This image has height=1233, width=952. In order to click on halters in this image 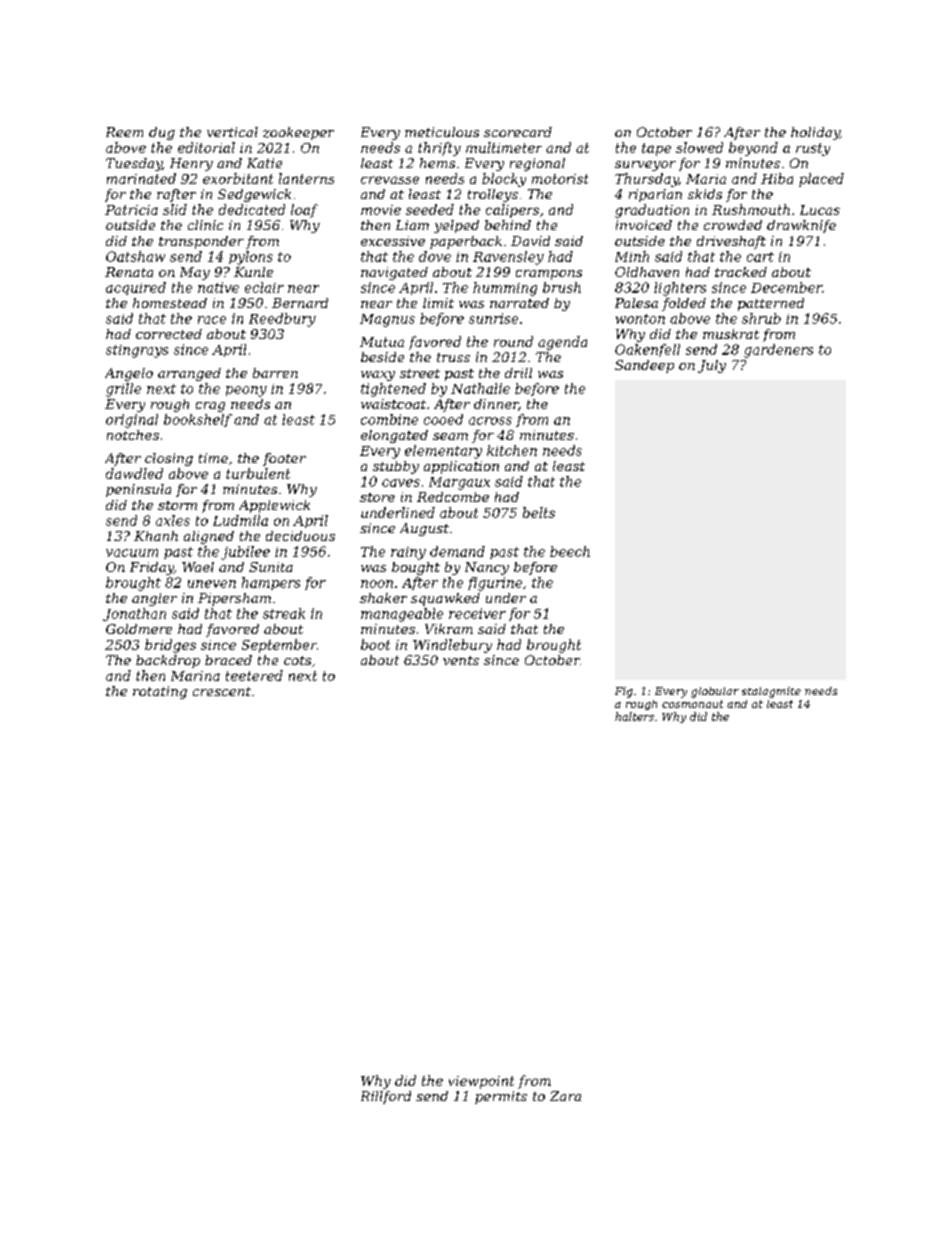, I will do `click(634, 716)`.
